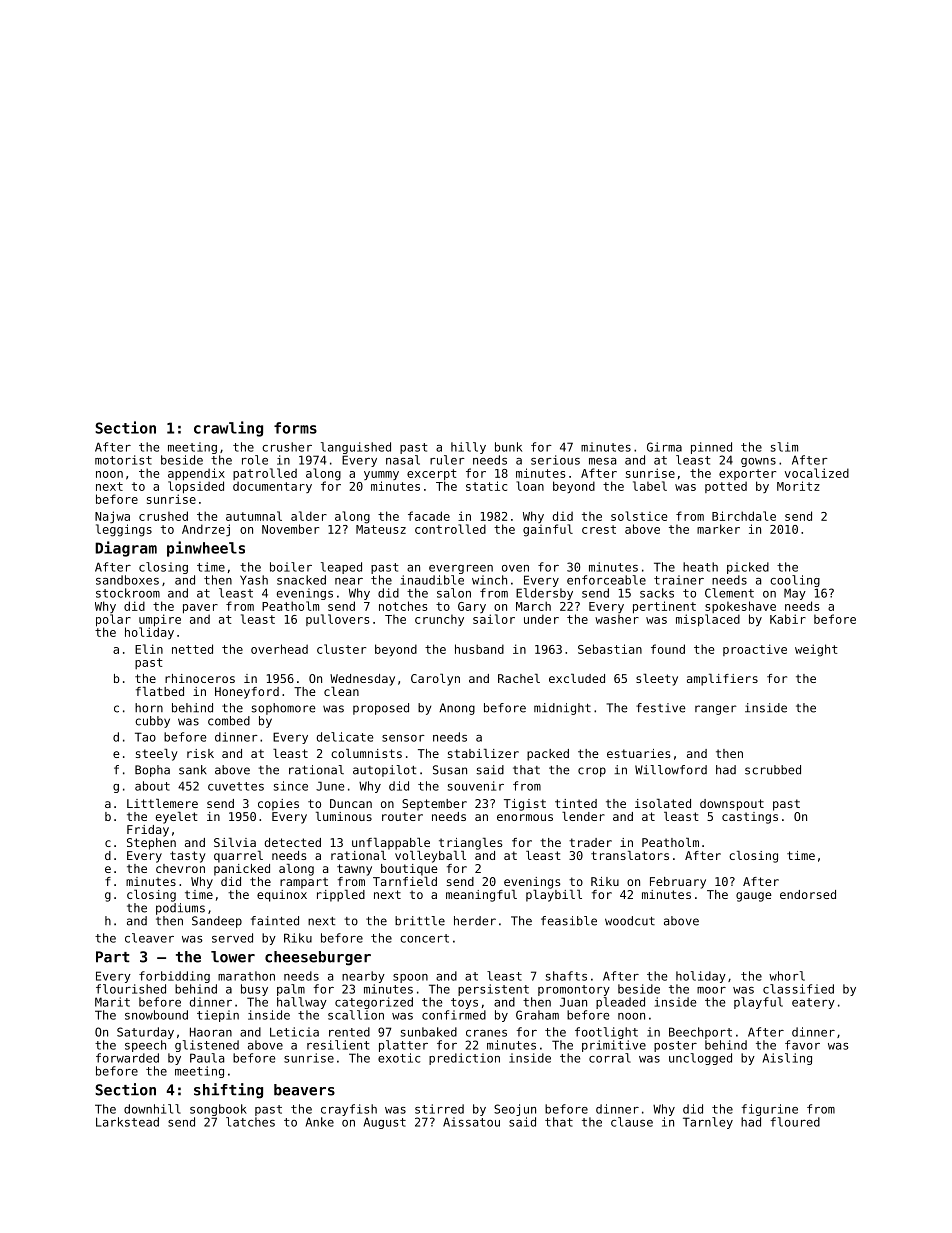 The width and height of the document is (952, 1233). What do you see at coordinates (439, 620) in the document?
I see `crunchy` at bounding box center [439, 620].
